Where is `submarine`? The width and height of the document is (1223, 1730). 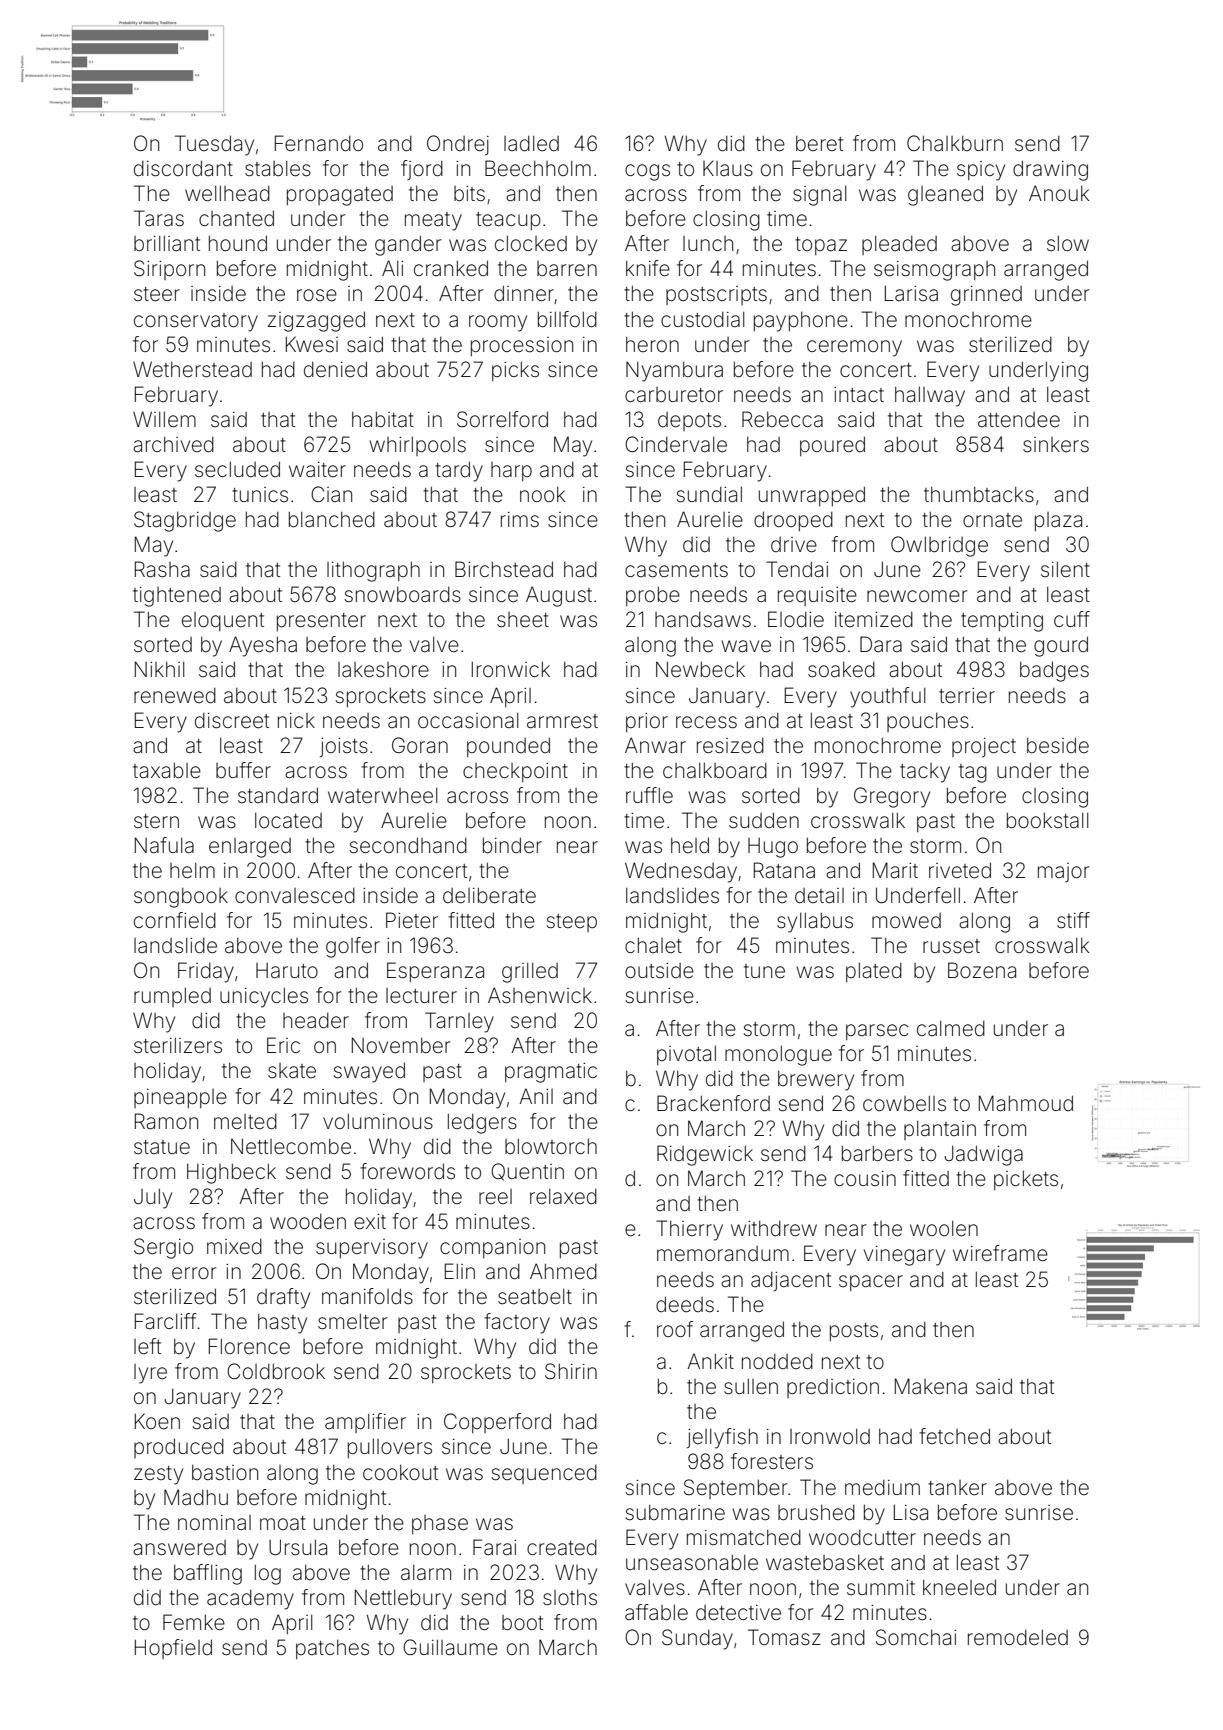 submarine is located at coordinates (675, 1513).
